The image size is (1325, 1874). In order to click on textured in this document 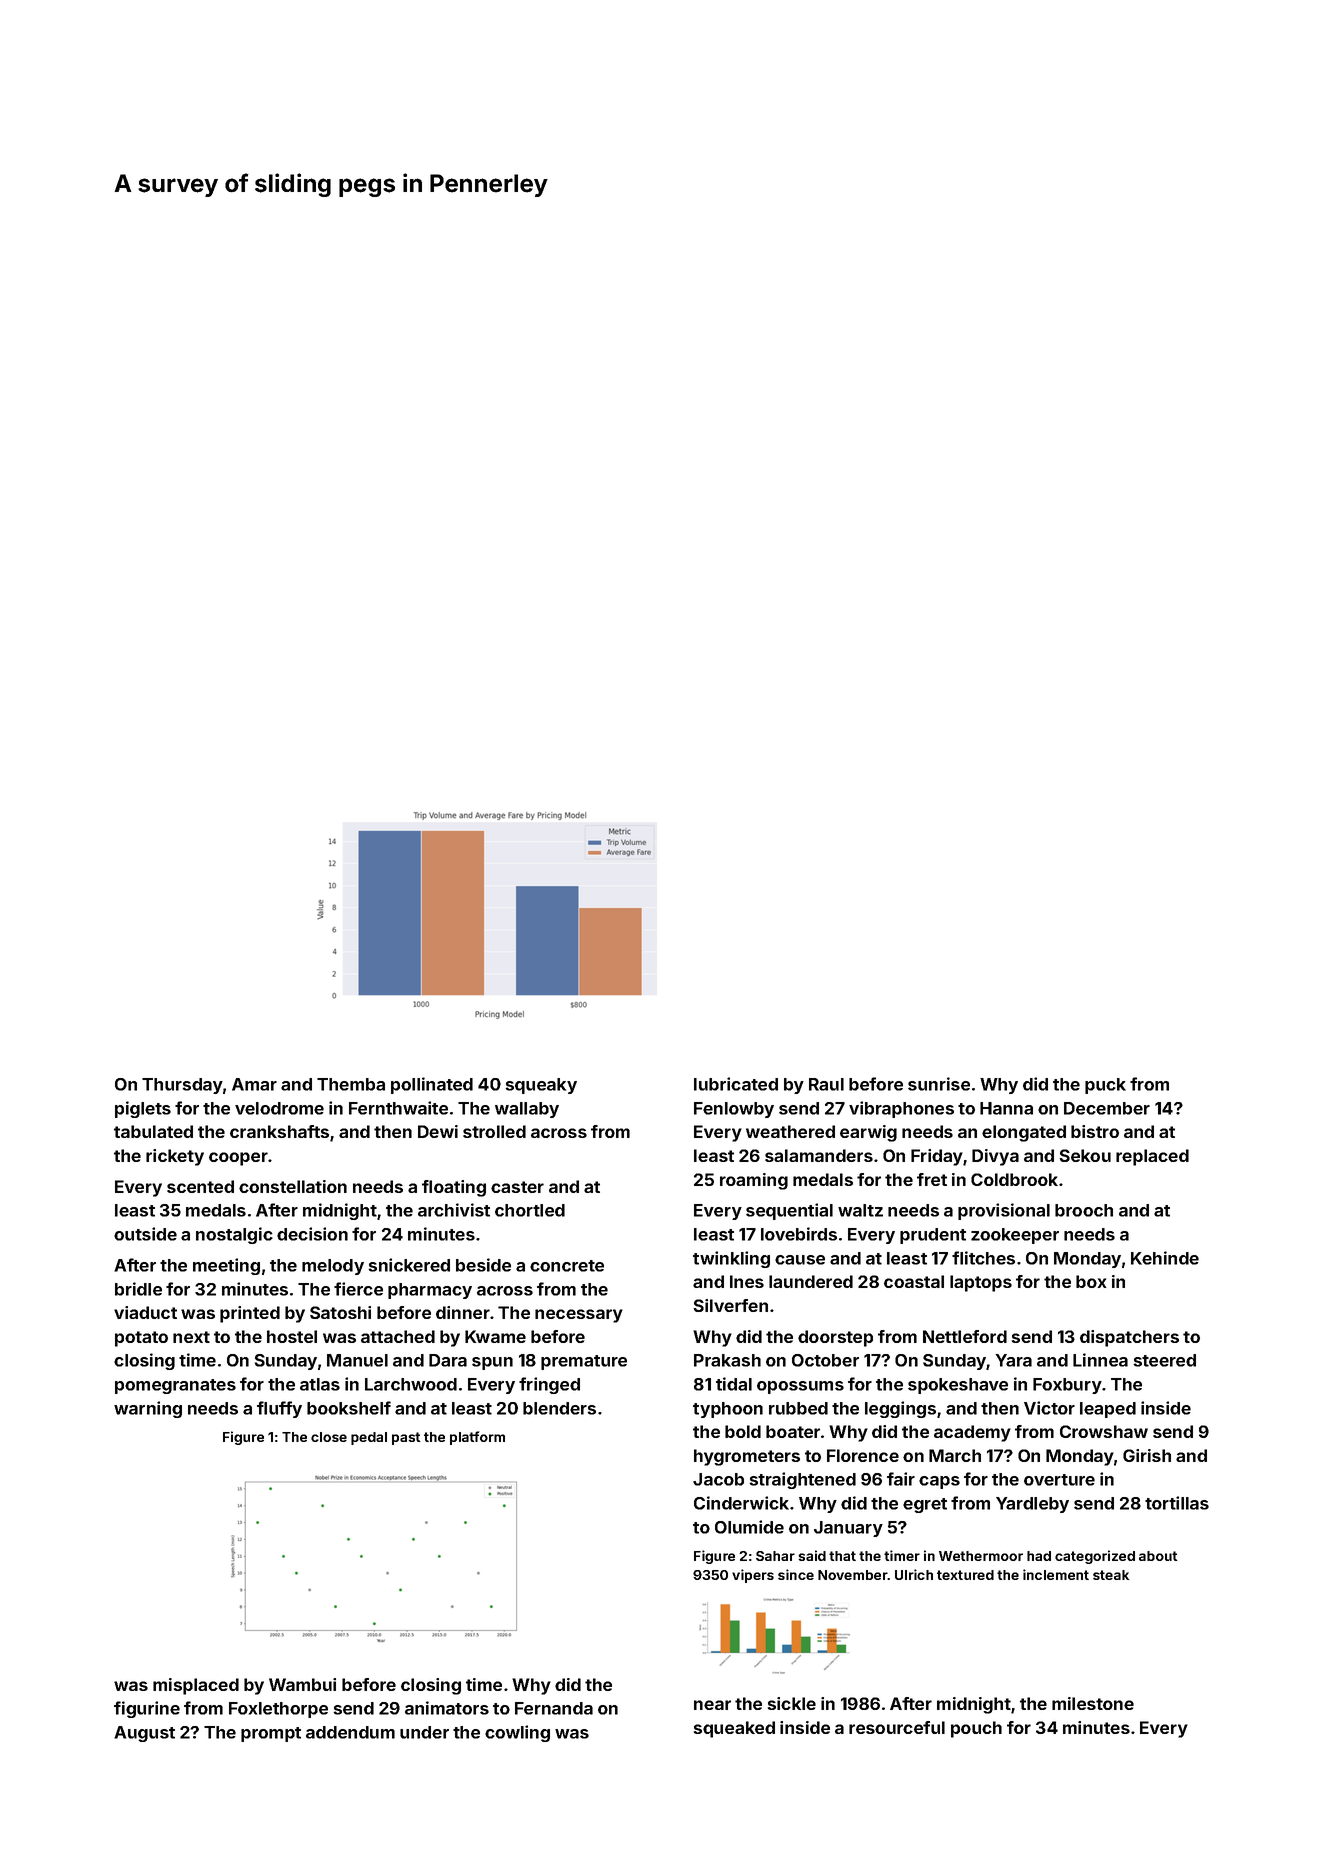, I will do `click(965, 1575)`.
